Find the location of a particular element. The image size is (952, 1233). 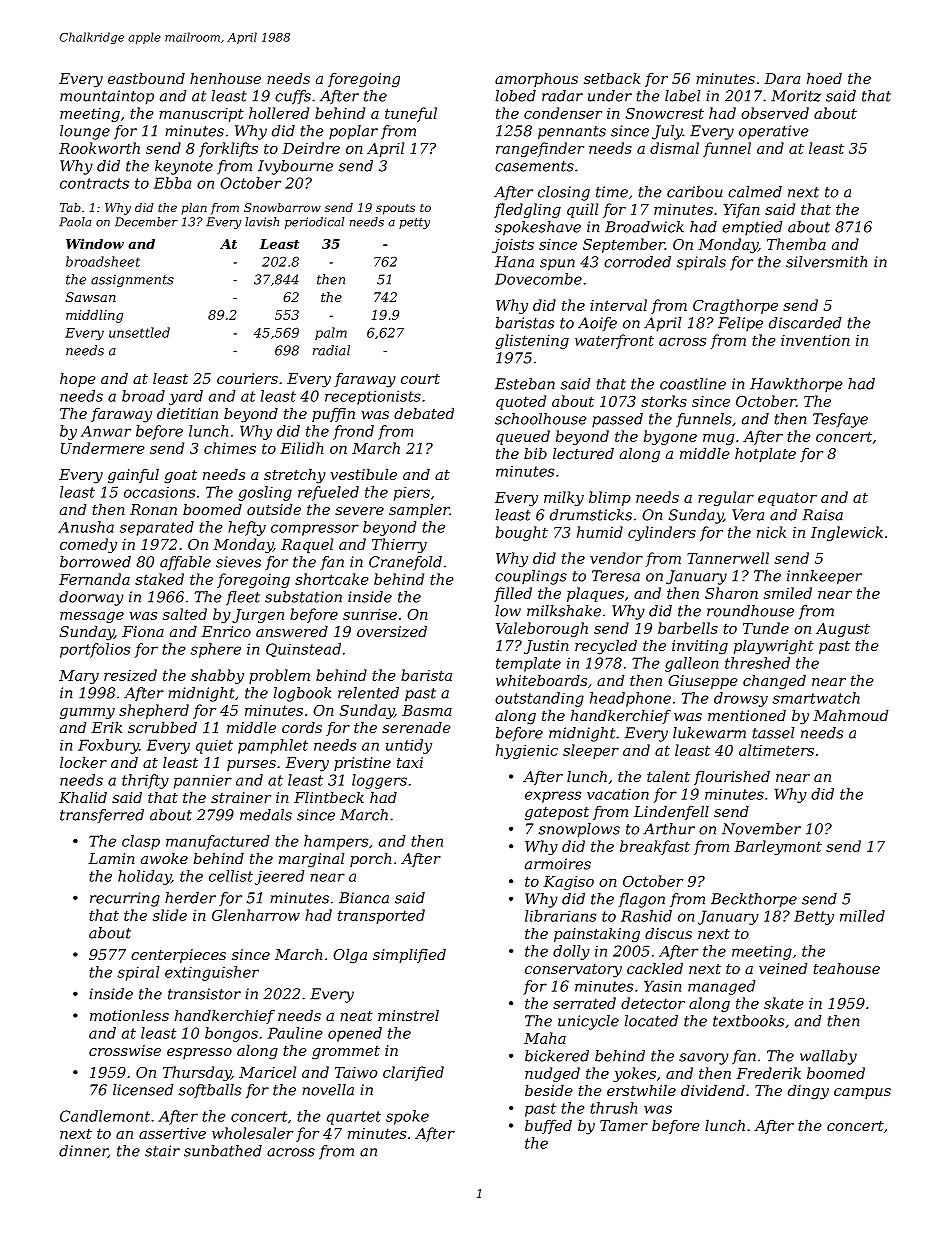

quiet is located at coordinates (214, 747).
